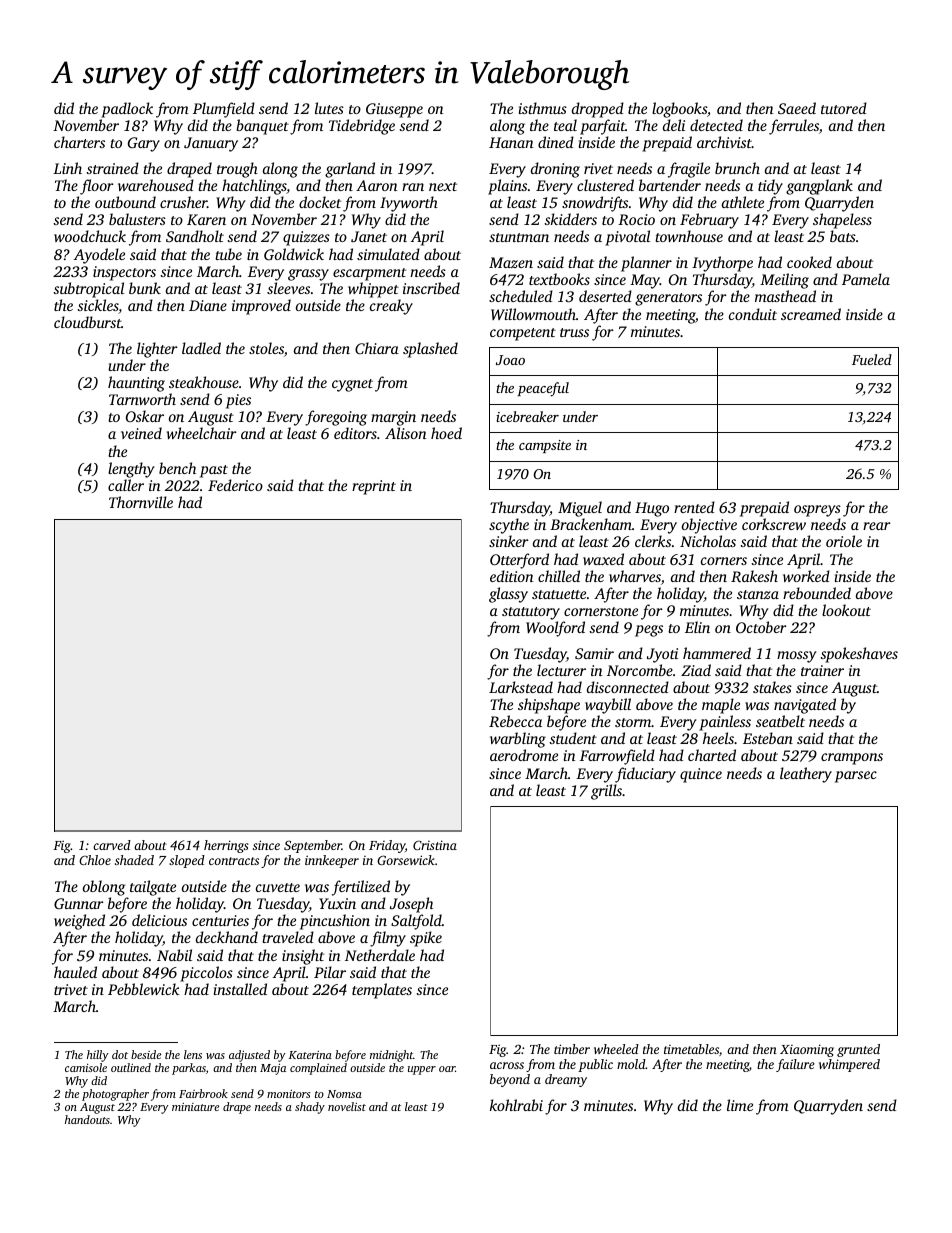 This screenshot has width=952, height=1233. What do you see at coordinates (387, 846) in the screenshot?
I see `Friday` at bounding box center [387, 846].
